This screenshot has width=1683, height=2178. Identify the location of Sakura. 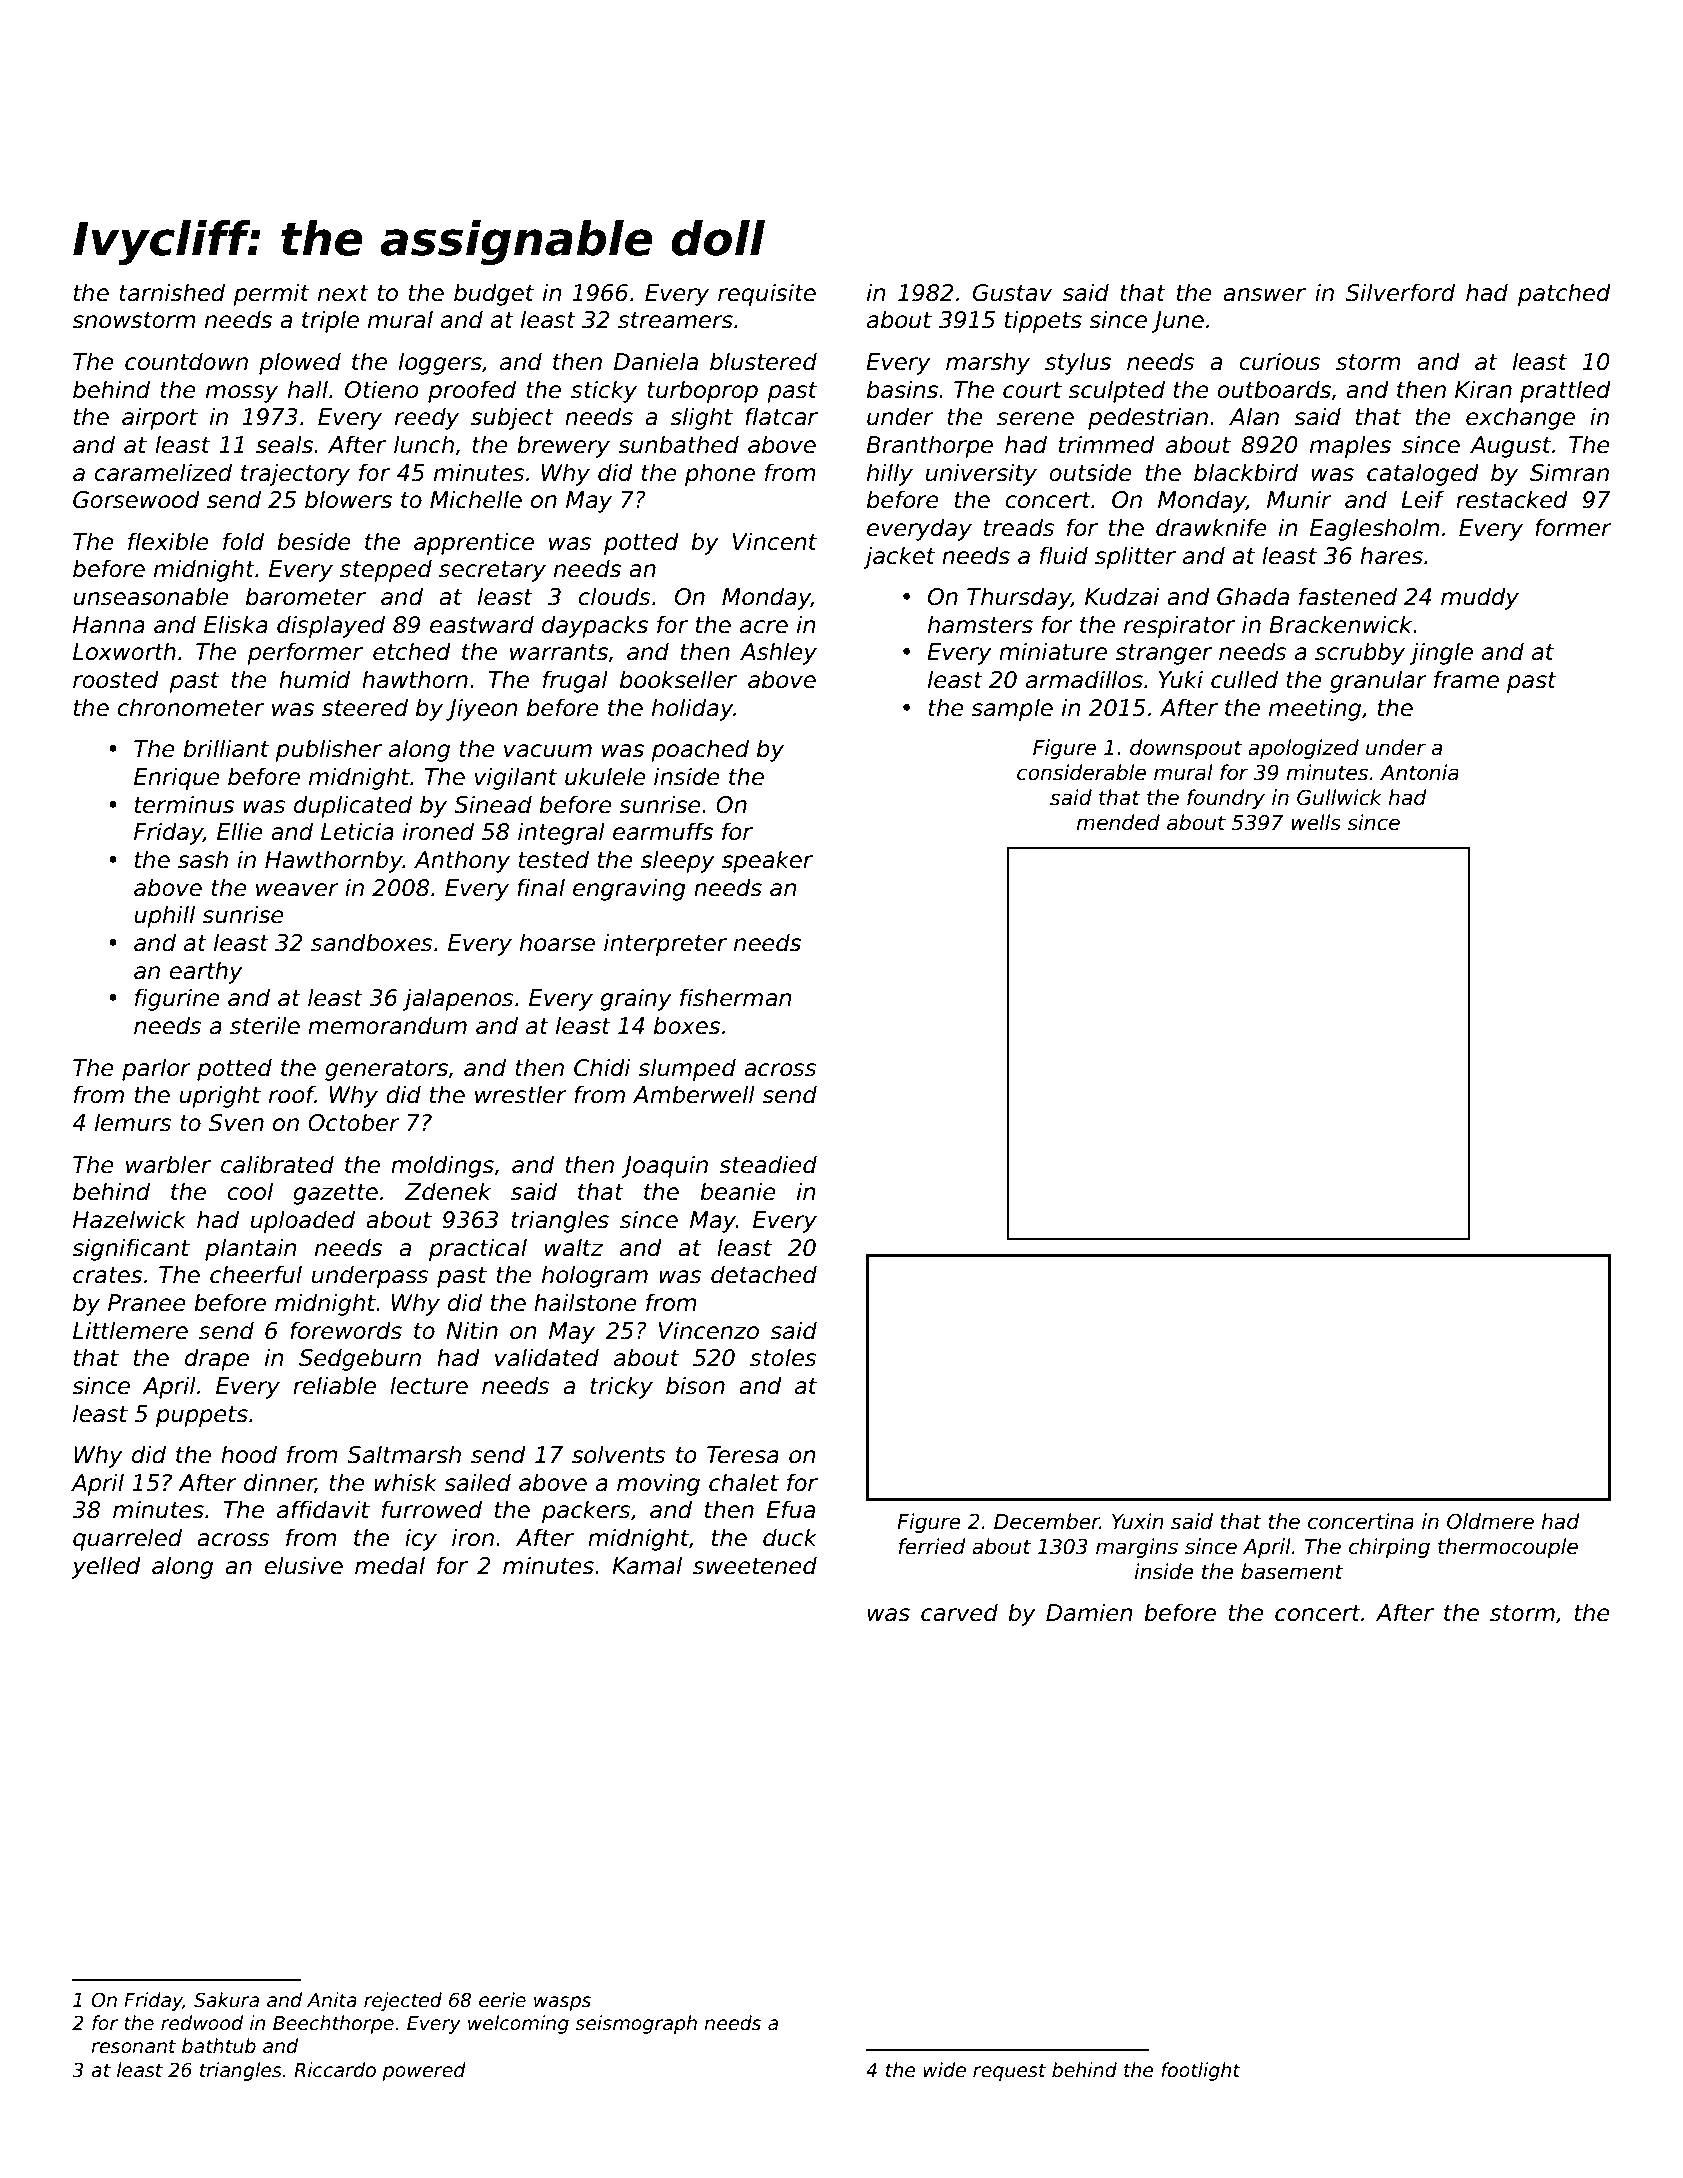
(226, 2000).
